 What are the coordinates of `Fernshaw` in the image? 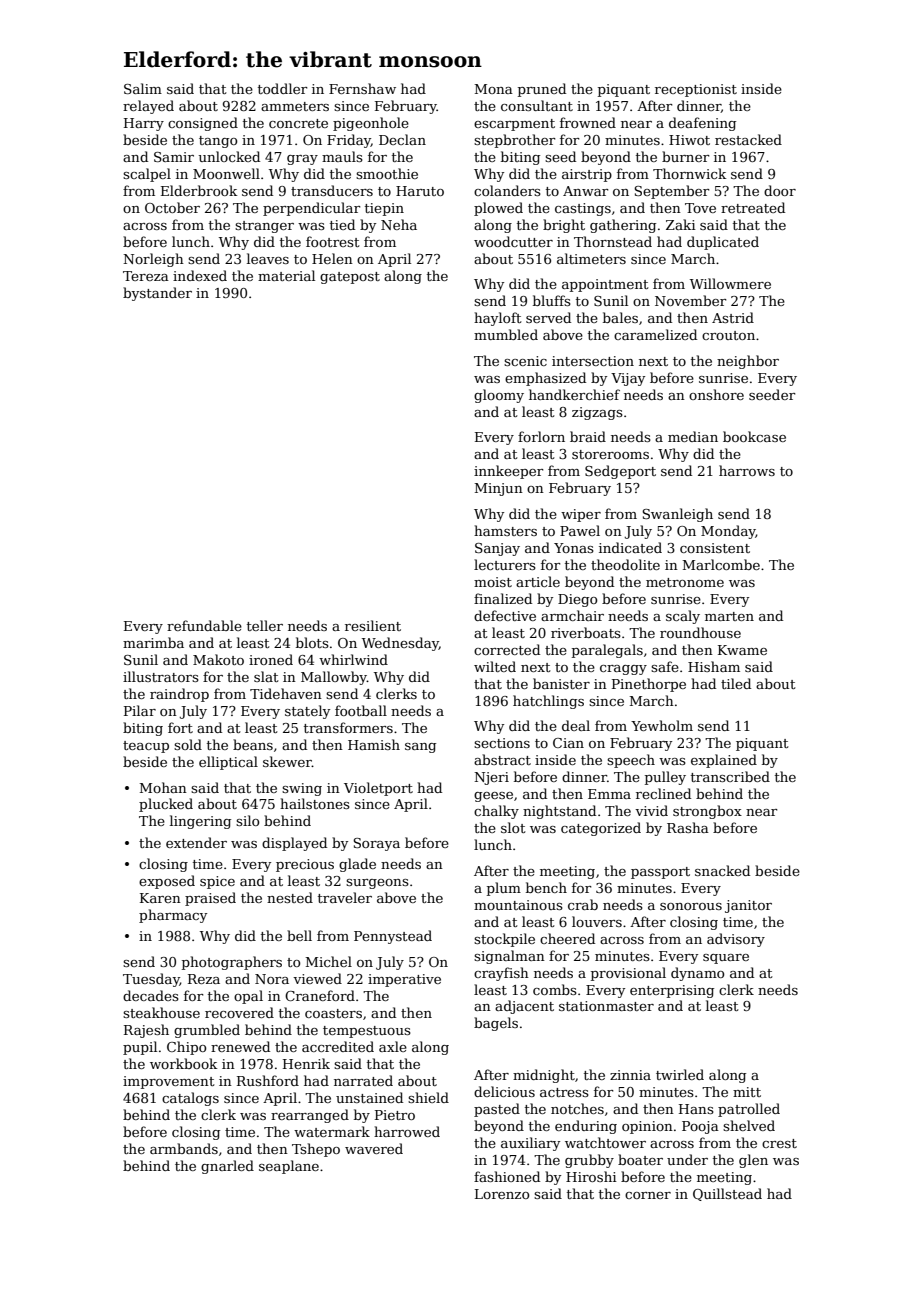 It's located at (362, 88).
